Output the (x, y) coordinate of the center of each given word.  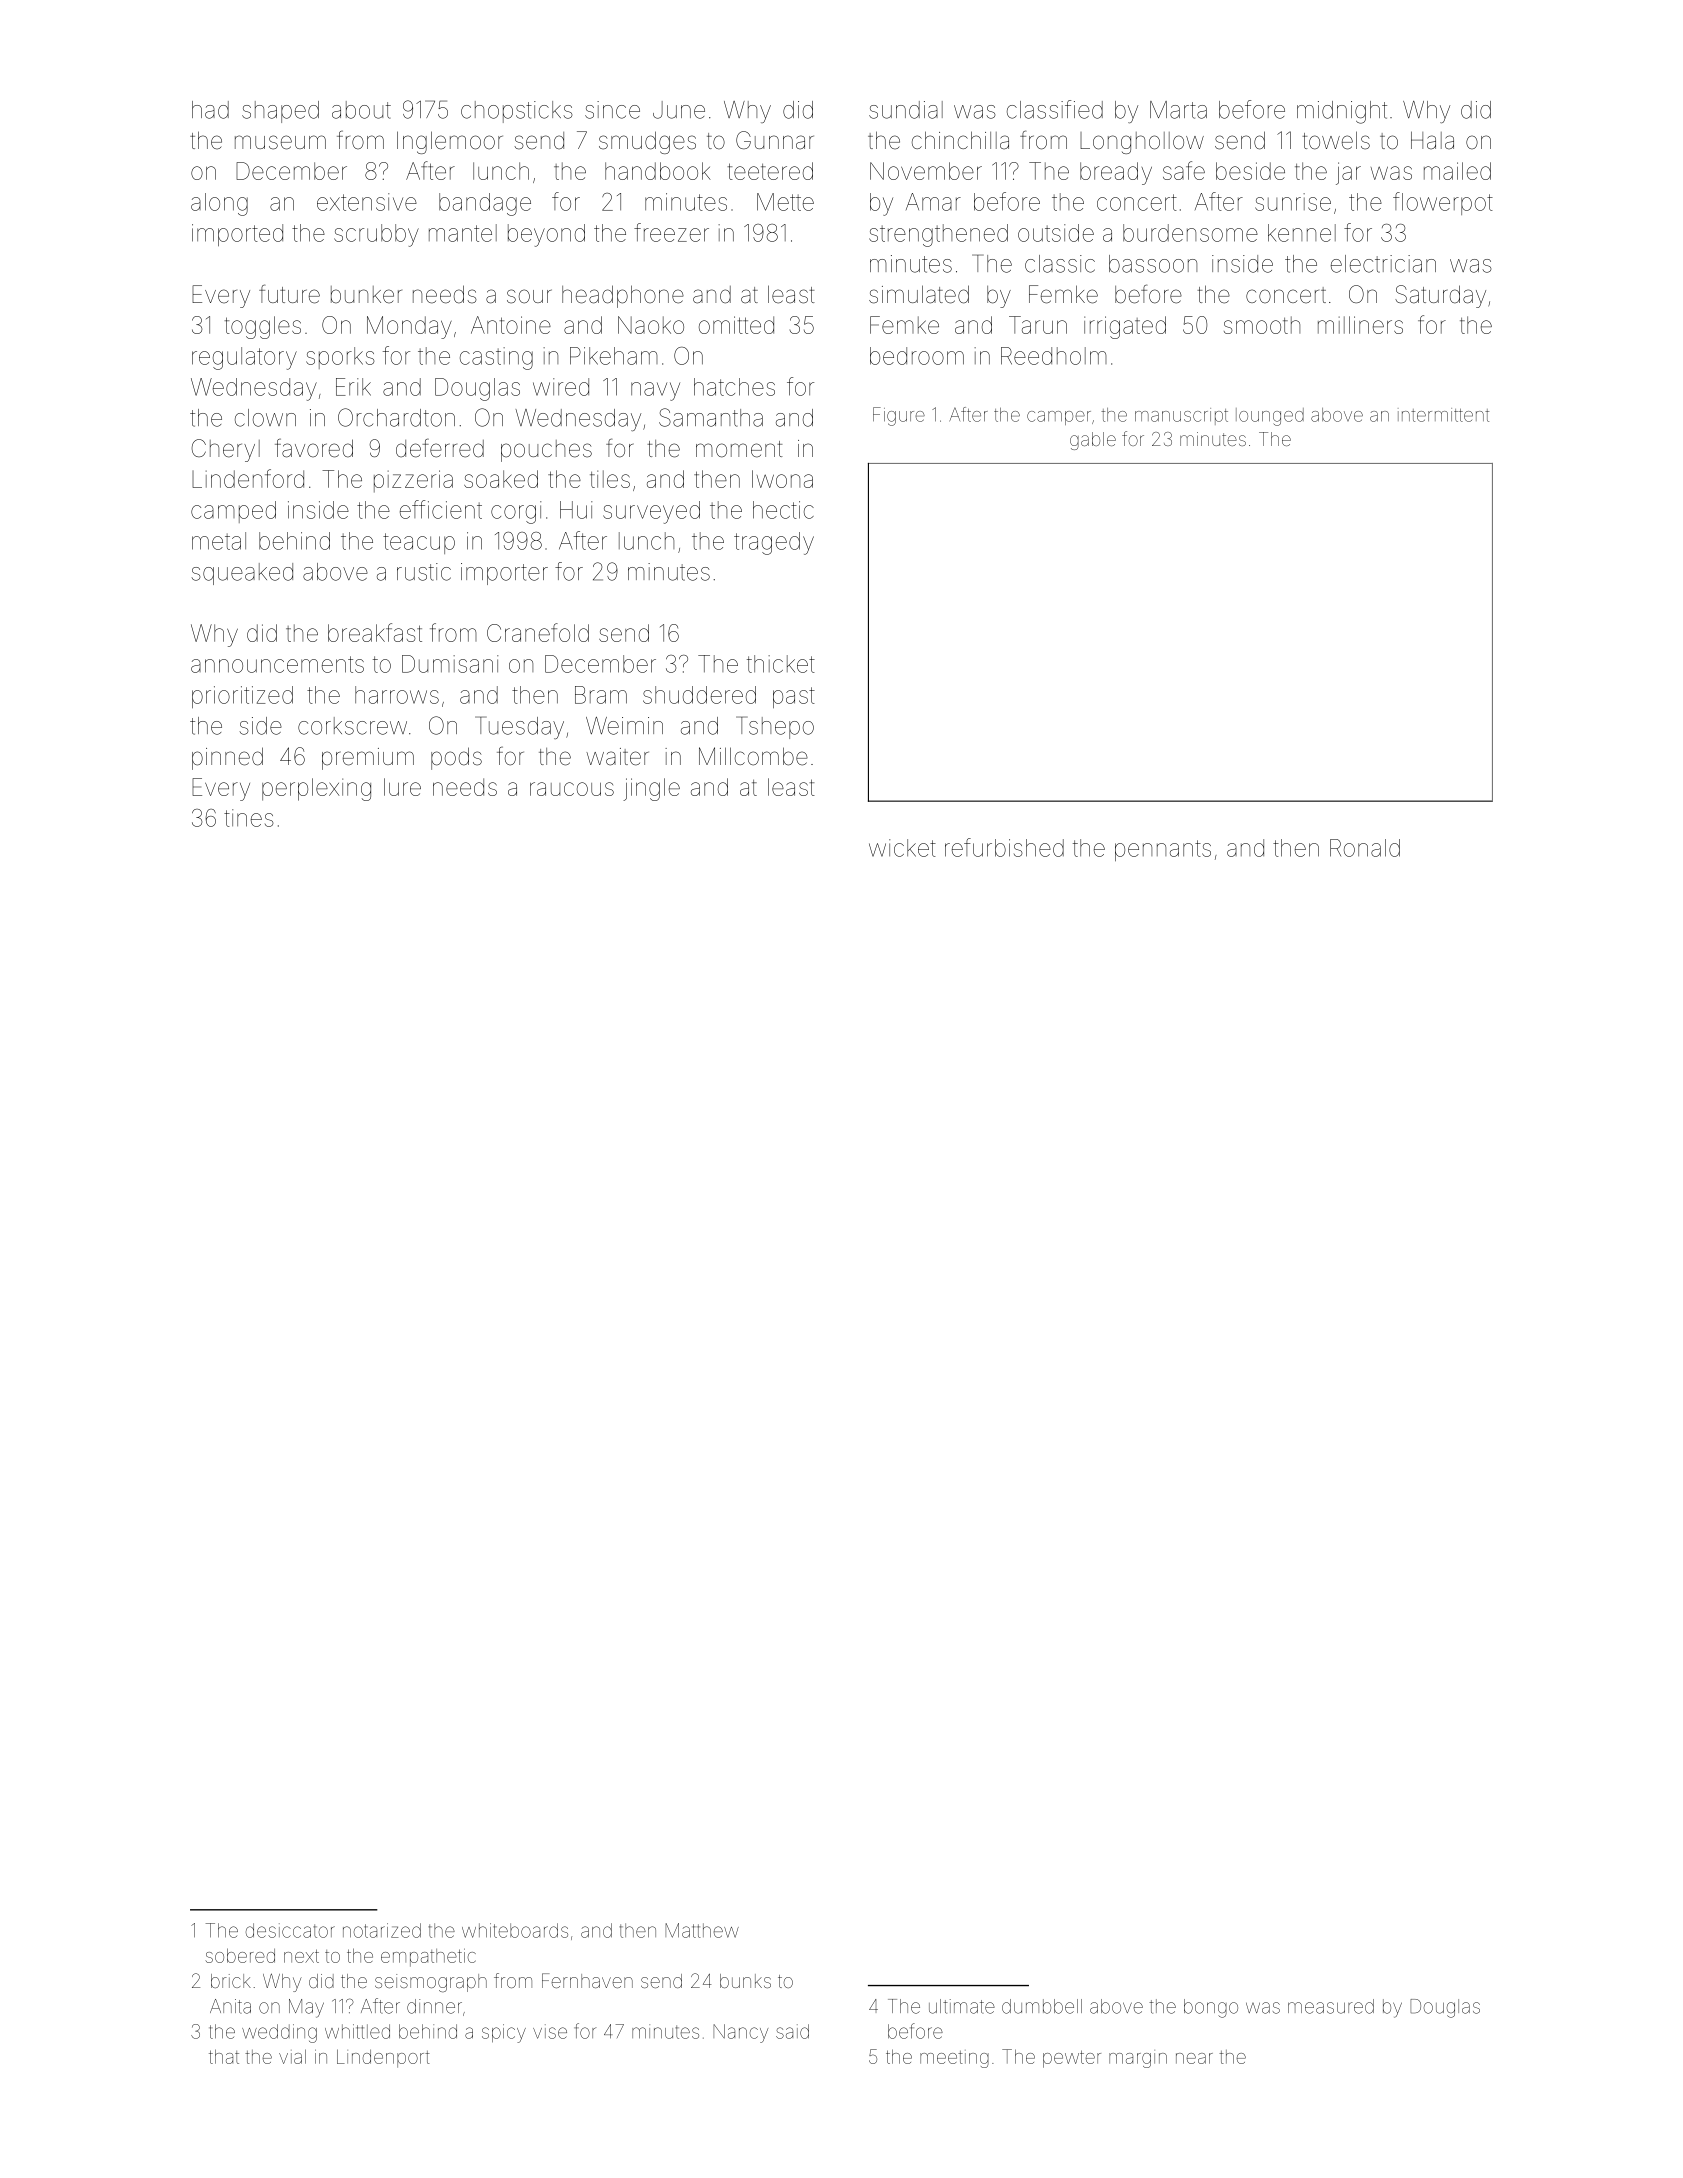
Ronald (1365, 848)
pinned (227, 758)
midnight (1342, 112)
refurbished (1004, 847)
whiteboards (515, 1930)
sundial (906, 110)
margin (1138, 2059)
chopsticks (517, 112)
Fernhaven (587, 1980)
